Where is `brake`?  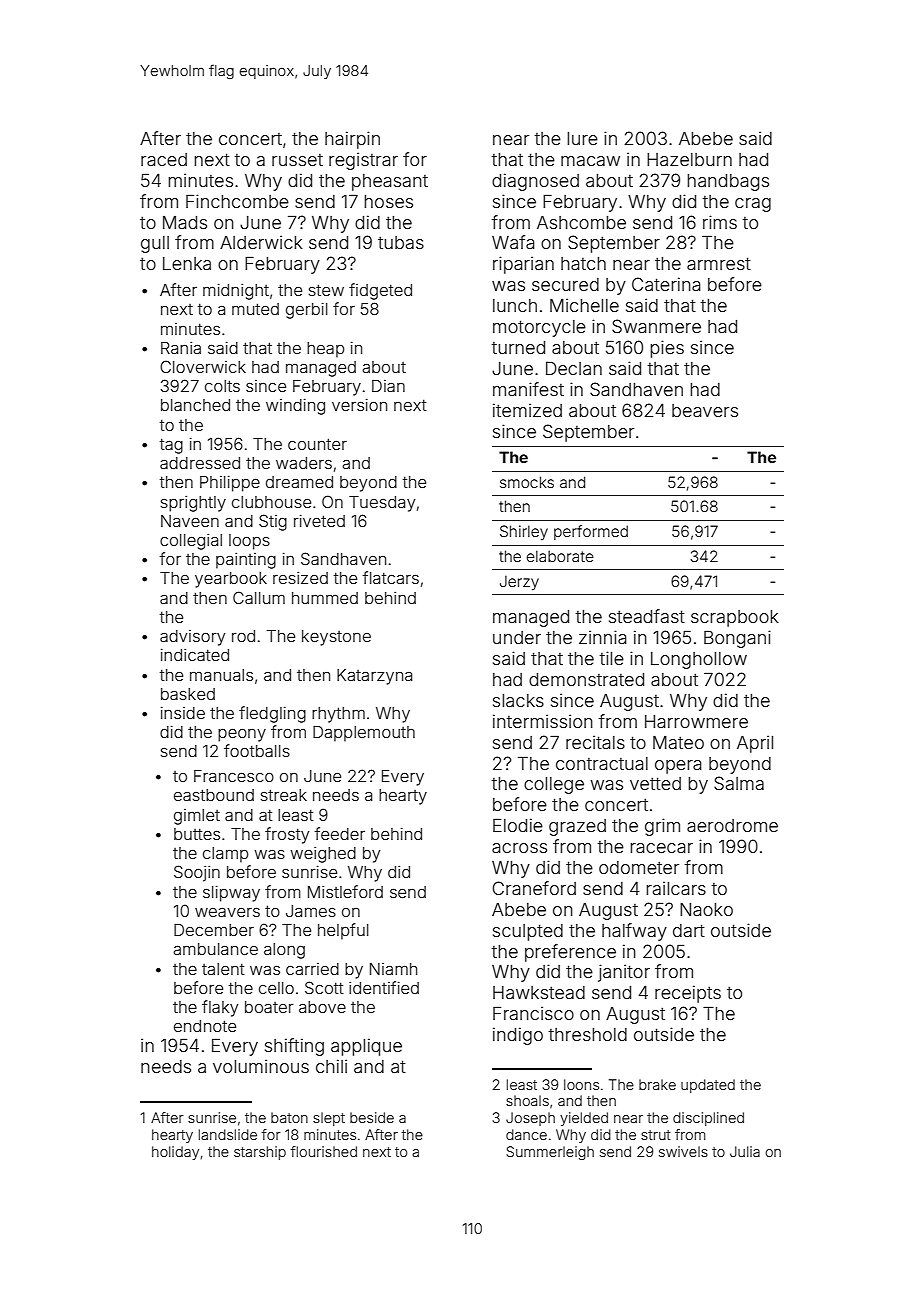
brake is located at coordinates (657, 1084).
